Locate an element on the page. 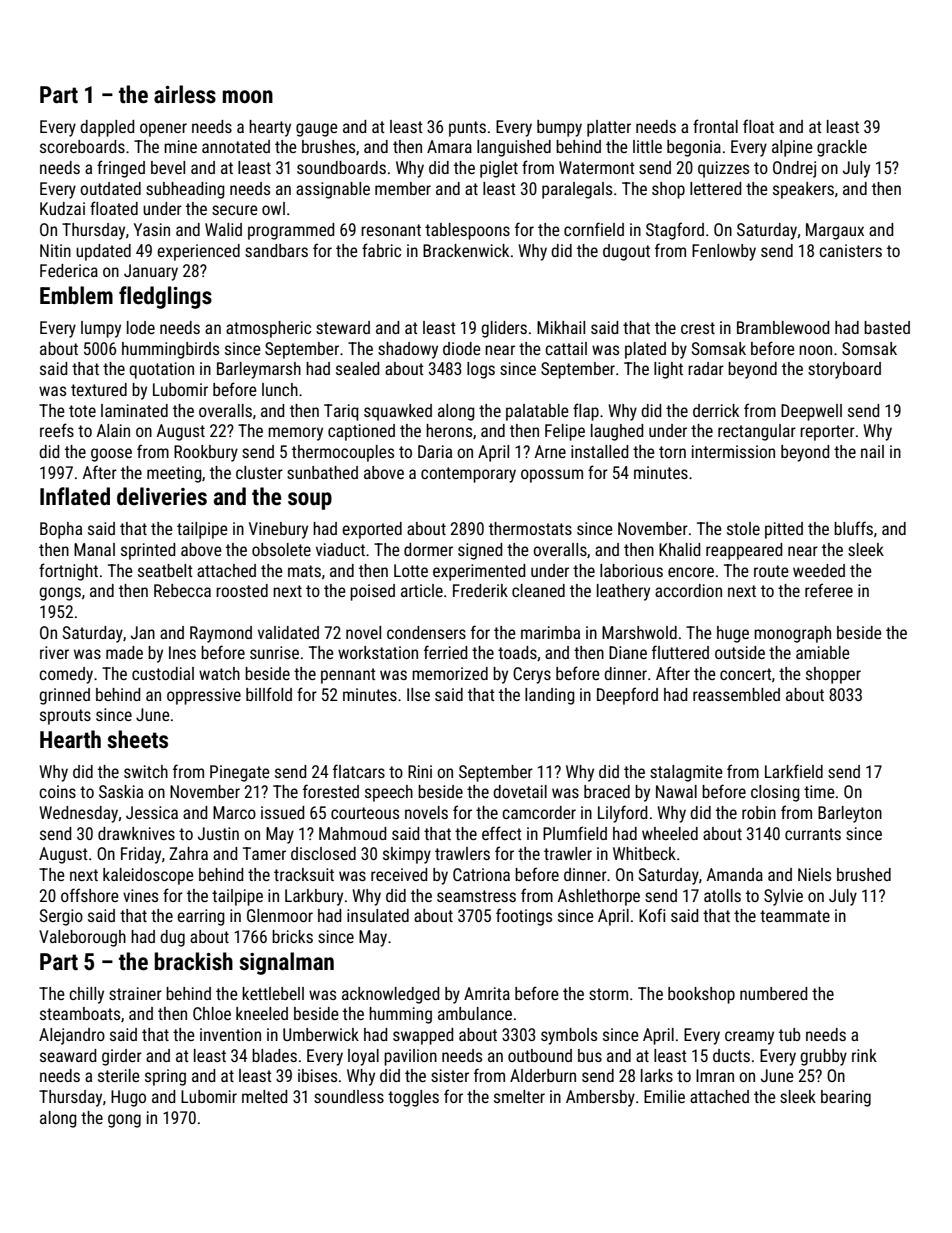 The image size is (952, 1233). time is located at coordinates (819, 791).
